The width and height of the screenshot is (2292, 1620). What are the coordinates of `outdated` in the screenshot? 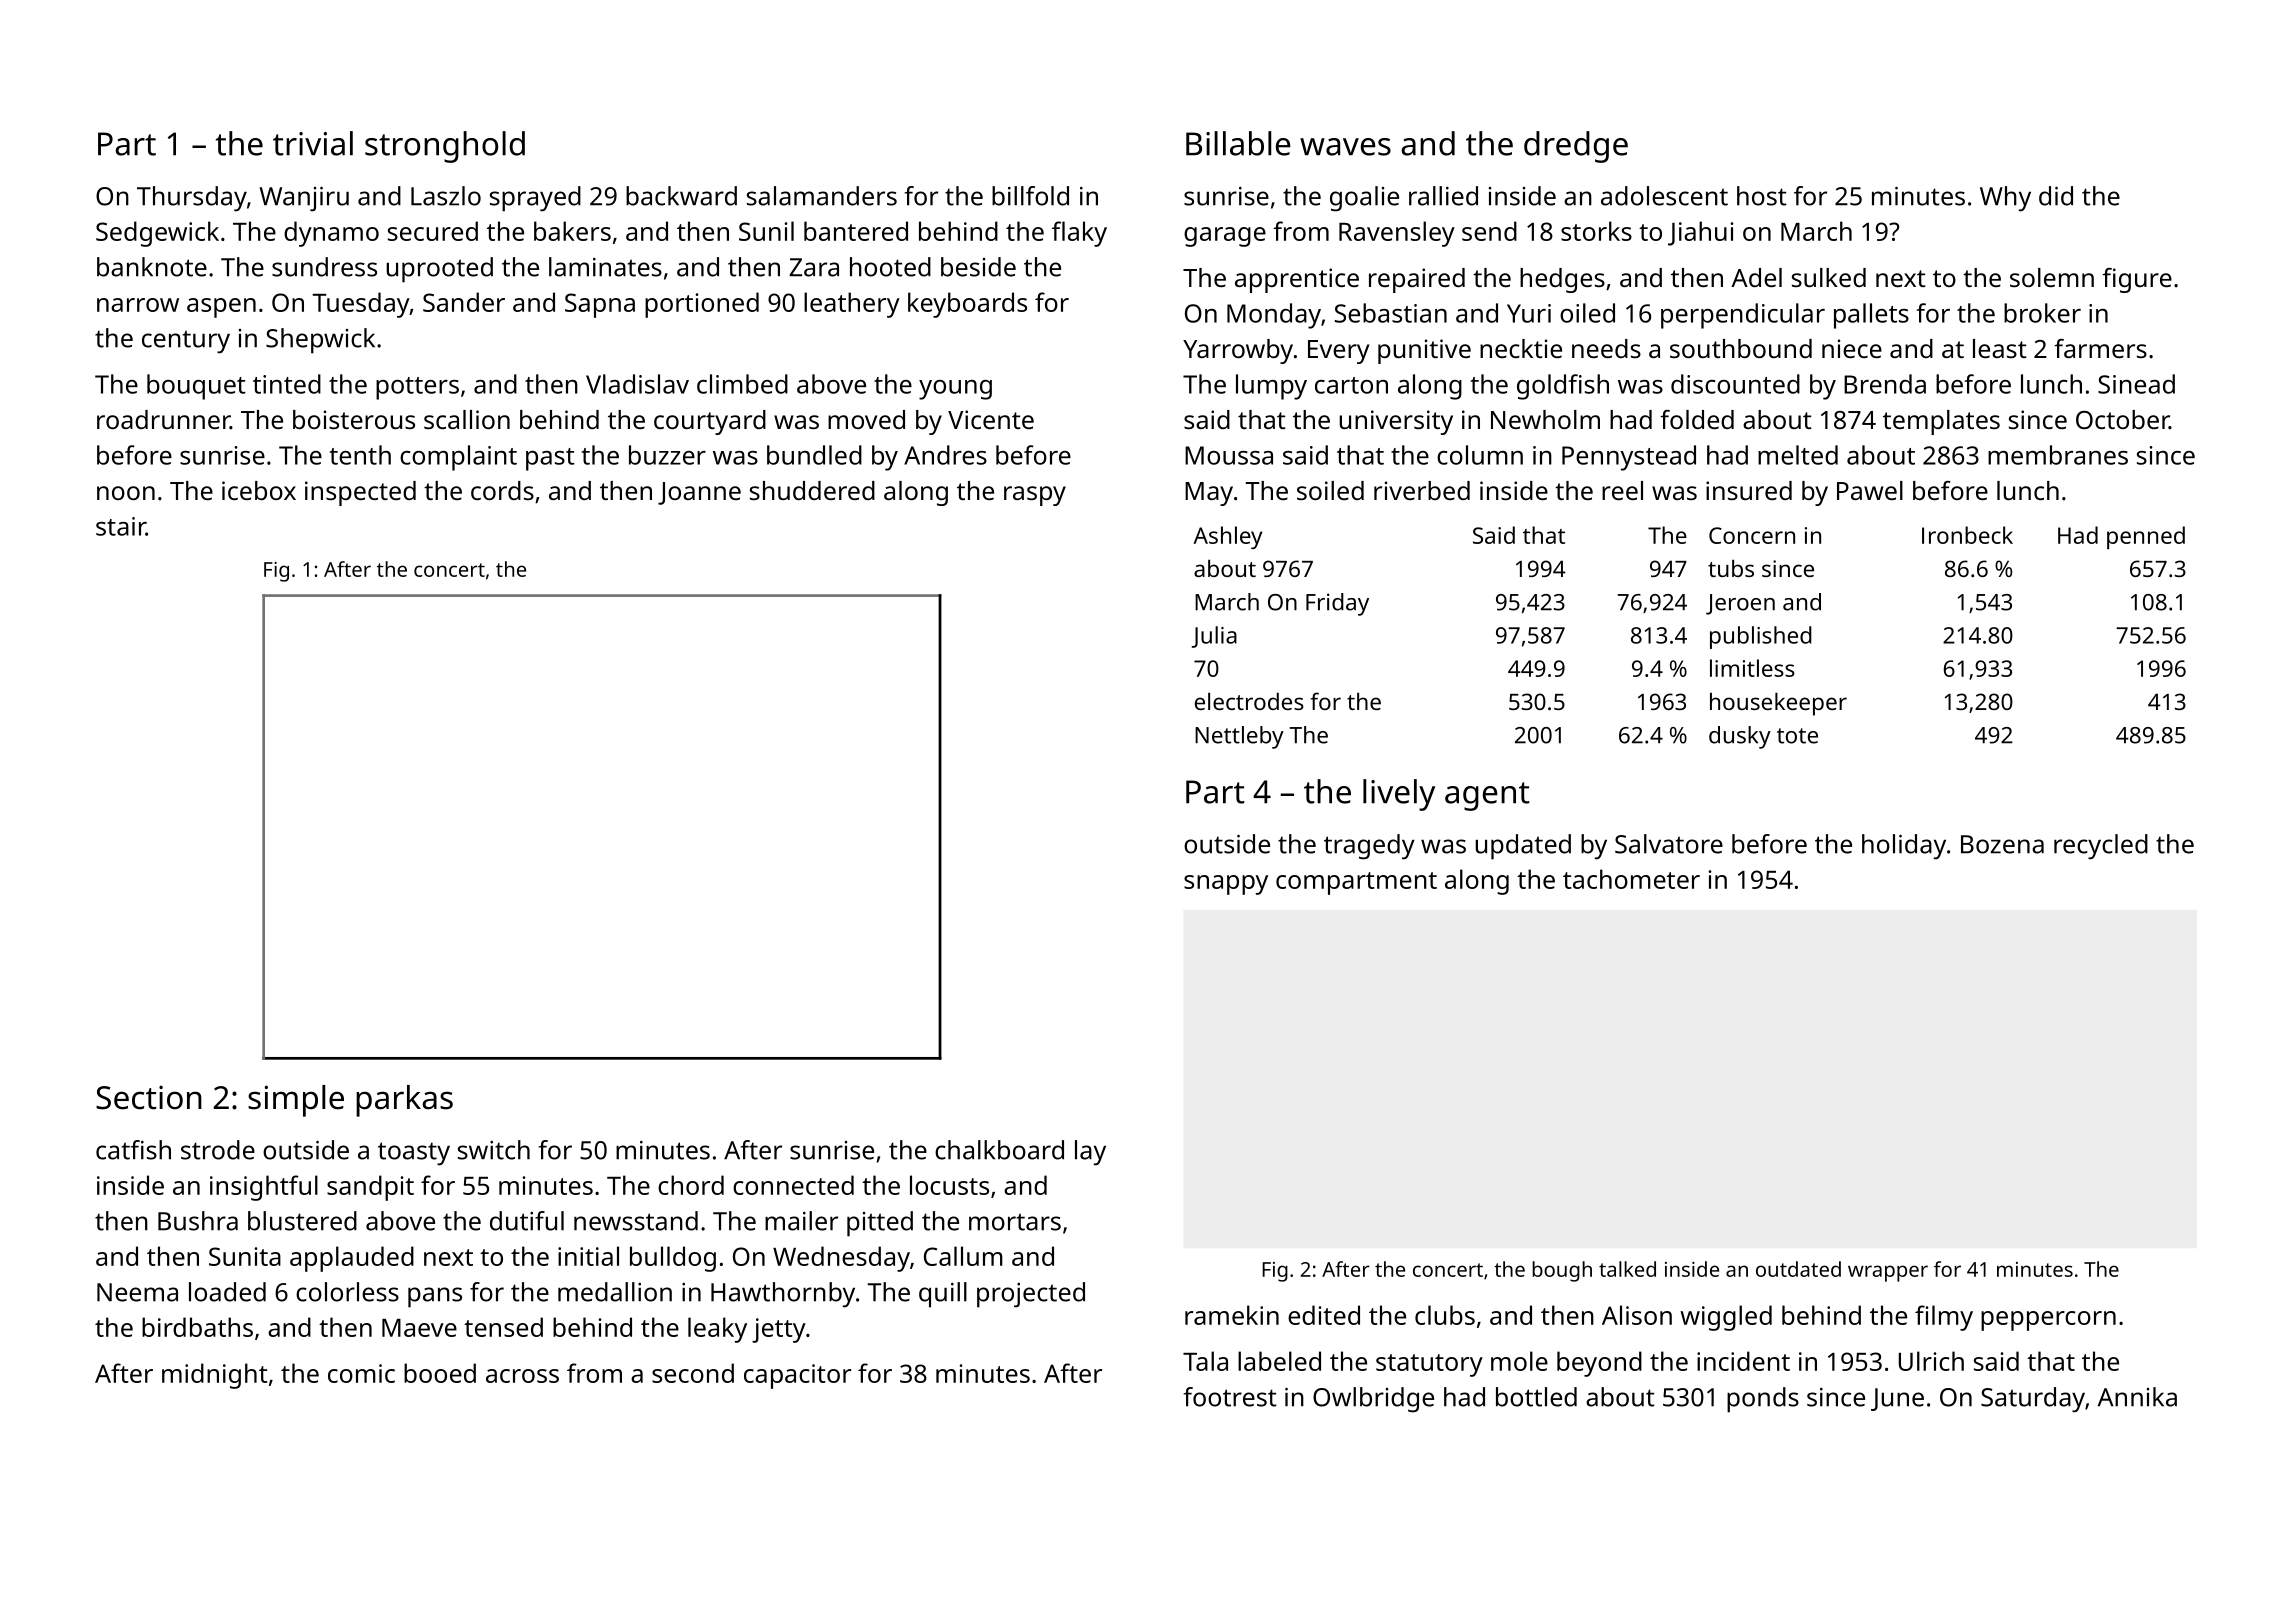 It's located at (1798, 1269).
